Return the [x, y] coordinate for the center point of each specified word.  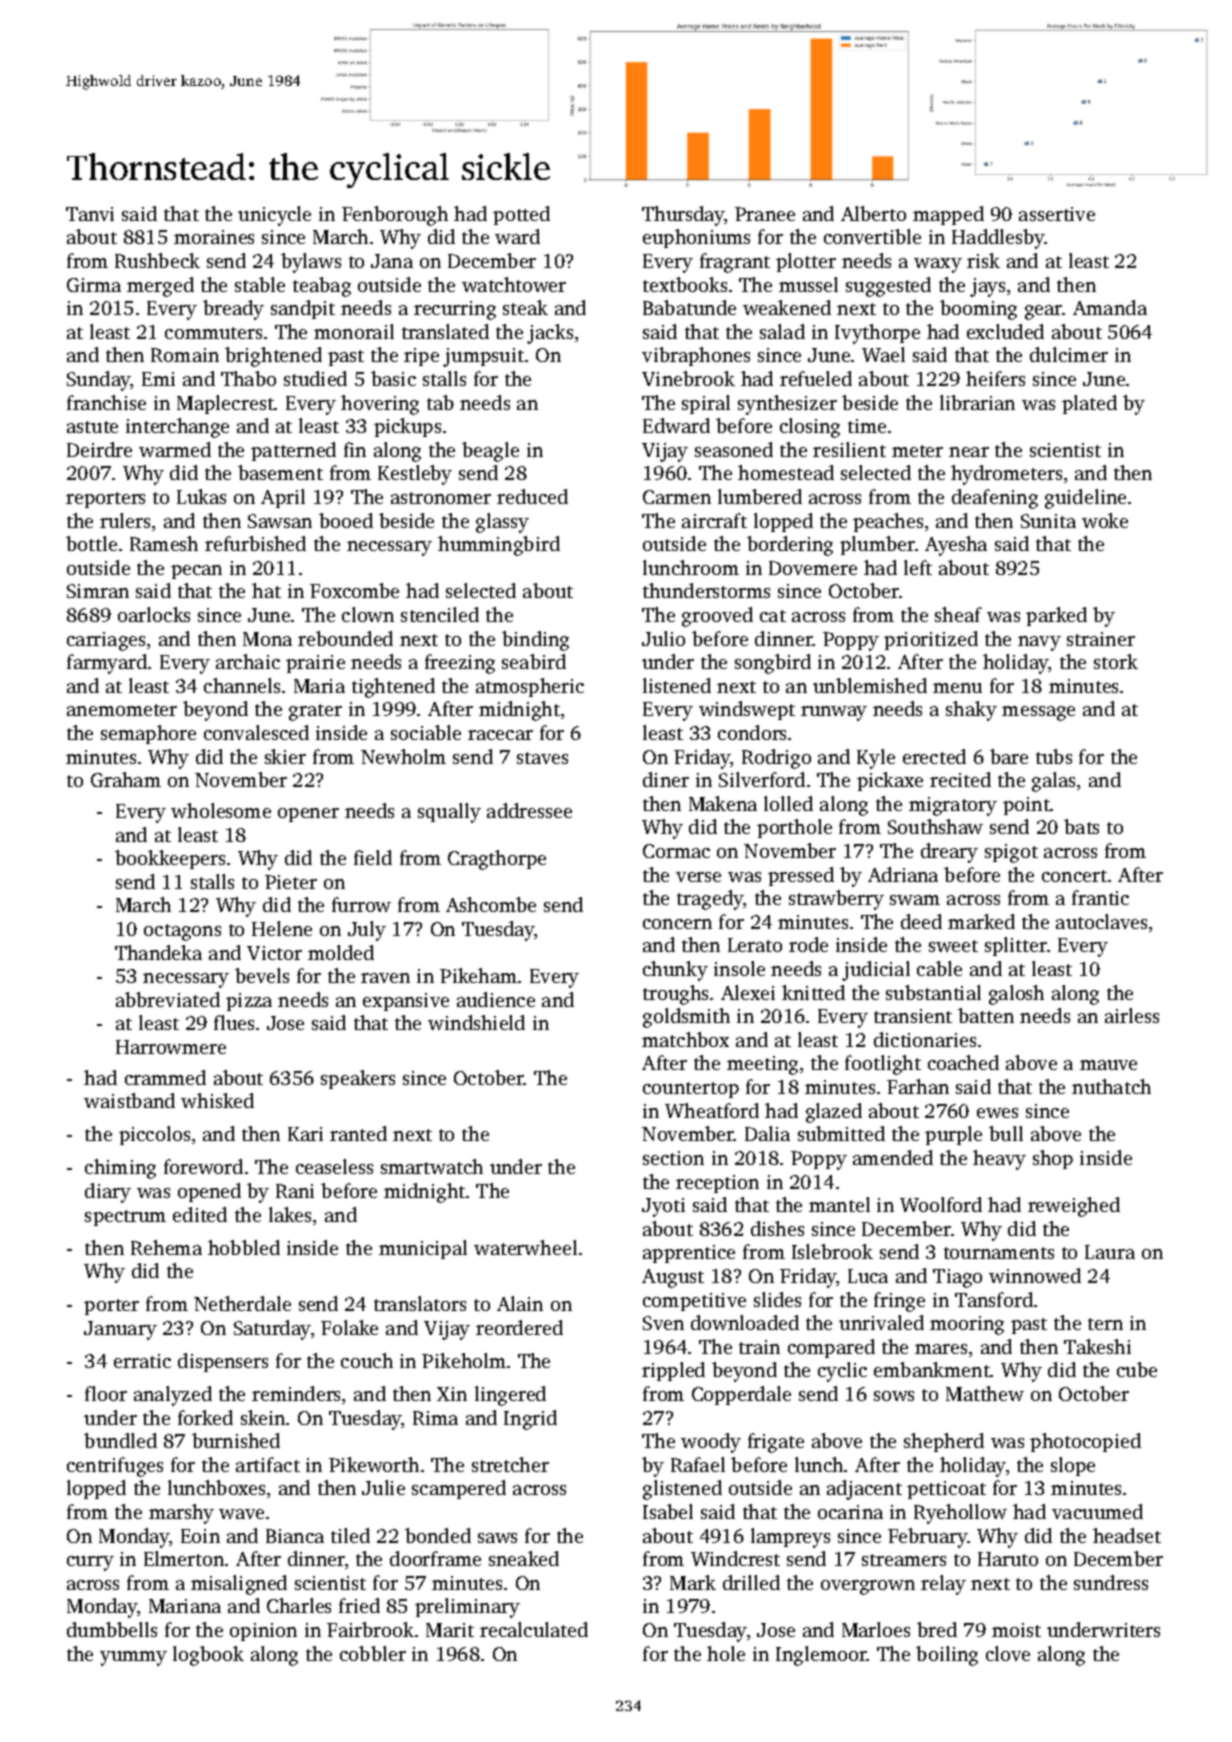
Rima [435, 1418]
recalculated [534, 1629]
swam [915, 900]
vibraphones [696, 356]
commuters [213, 333]
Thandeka [158, 952]
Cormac [676, 851]
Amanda [1110, 307]
